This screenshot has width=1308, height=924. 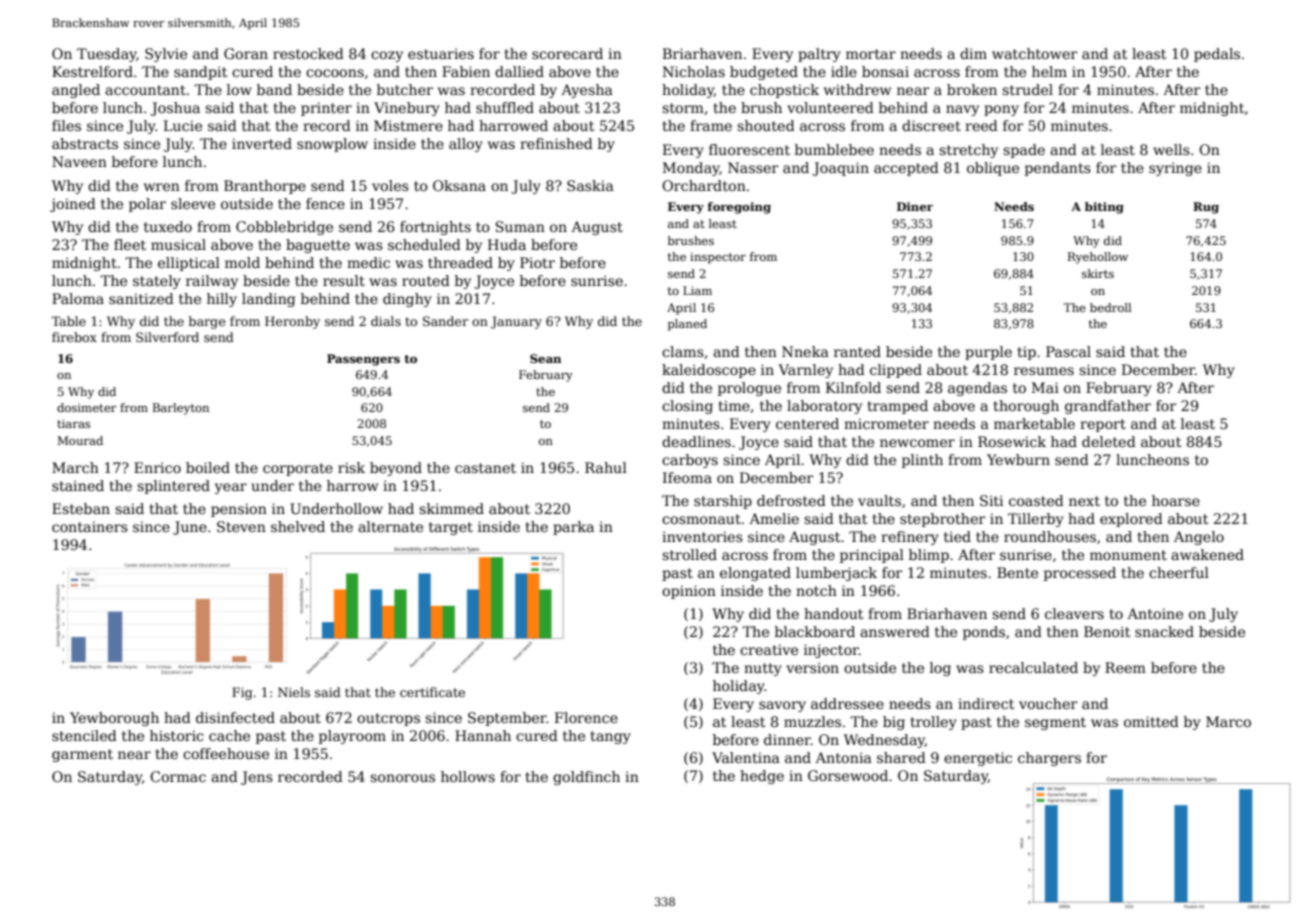 What do you see at coordinates (262, 143) in the screenshot?
I see `inverted` at bounding box center [262, 143].
